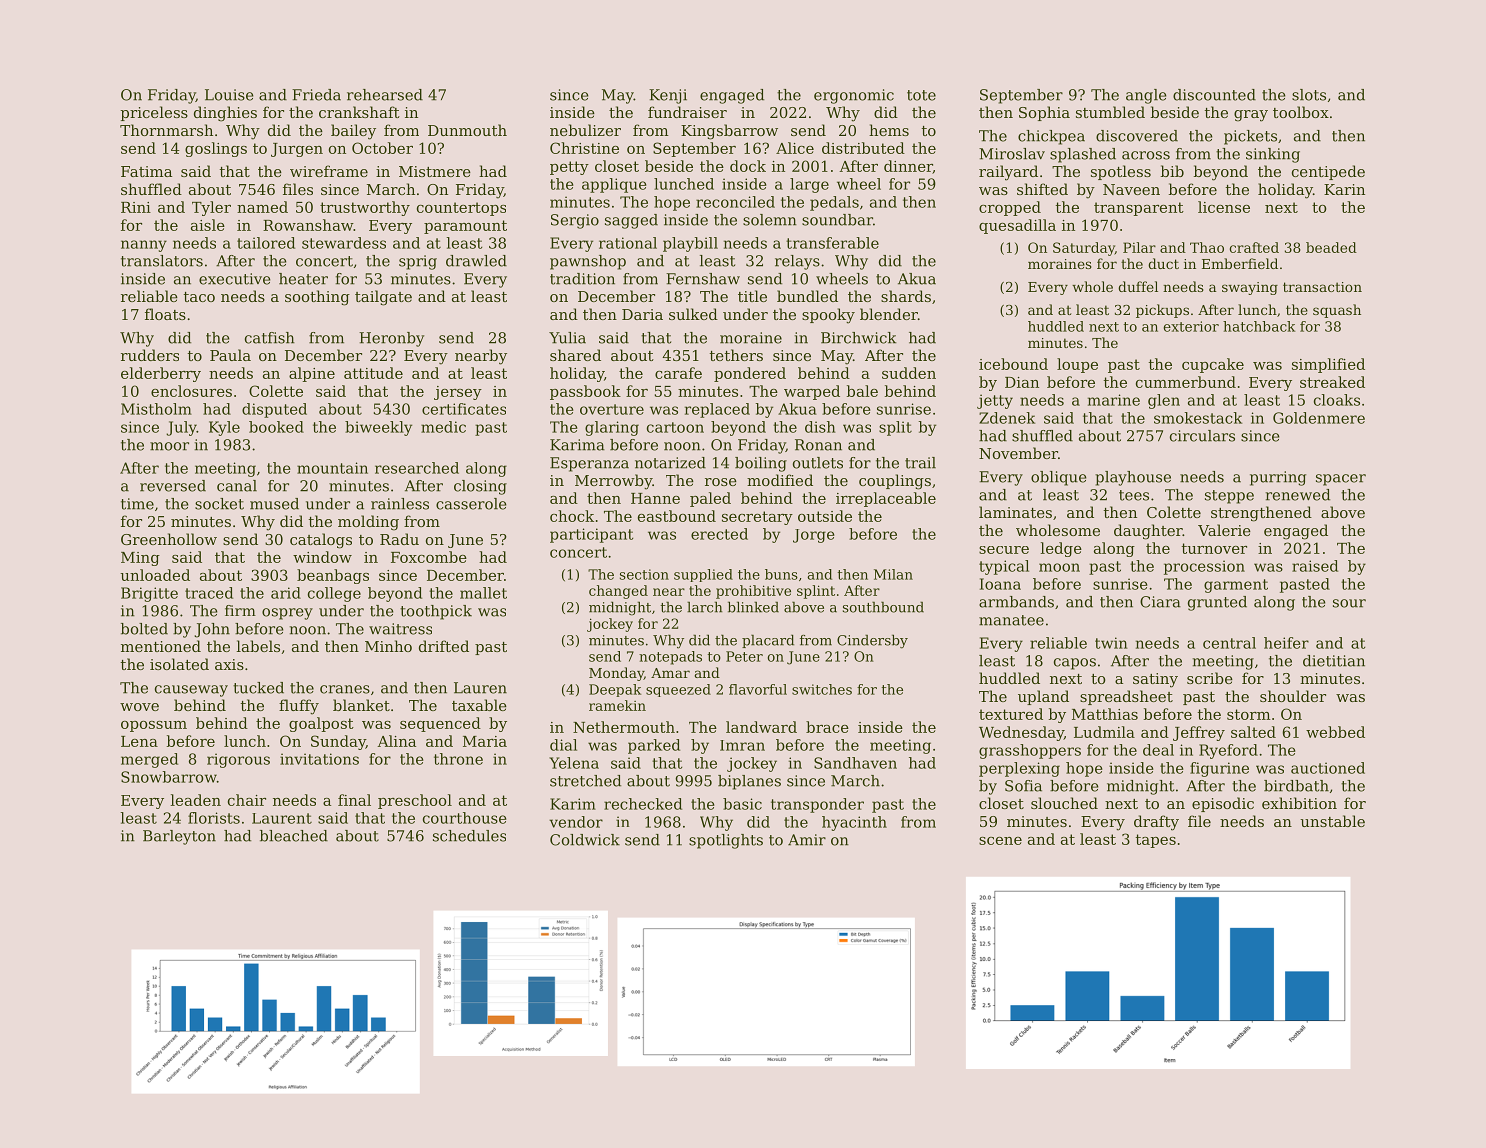 The width and height of the screenshot is (1486, 1148). What do you see at coordinates (863, 148) in the screenshot?
I see `distributed` at bounding box center [863, 148].
